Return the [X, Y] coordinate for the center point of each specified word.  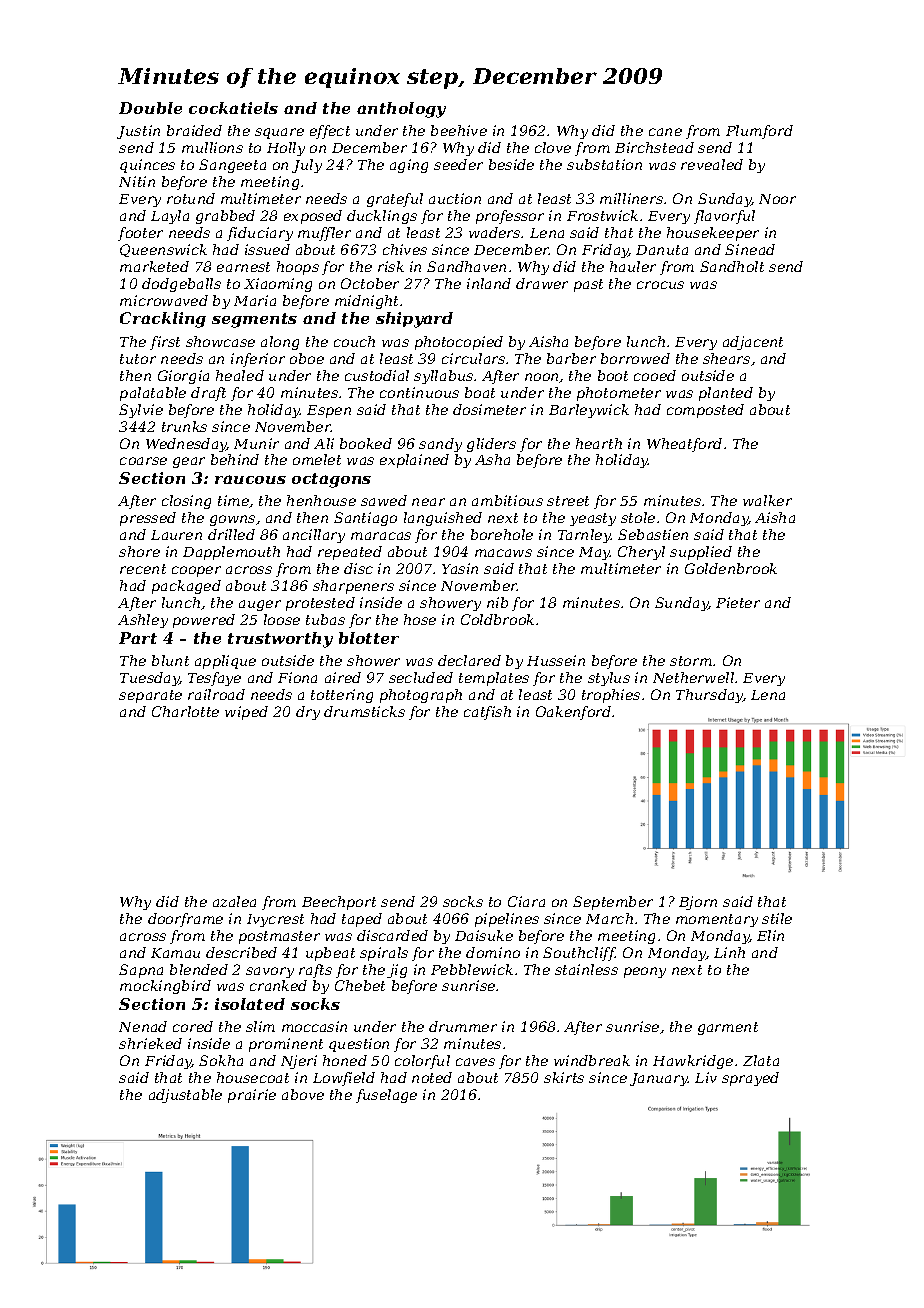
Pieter [738, 602]
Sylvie [141, 411]
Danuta [662, 250]
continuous [419, 392]
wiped [246, 713]
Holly [286, 149]
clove [553, 147]
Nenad [143, 1026]
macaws [503, 553]
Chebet [360, 985]
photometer [619, 394]
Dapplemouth [231, 553]
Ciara [526, 901]
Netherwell [693, 677]
